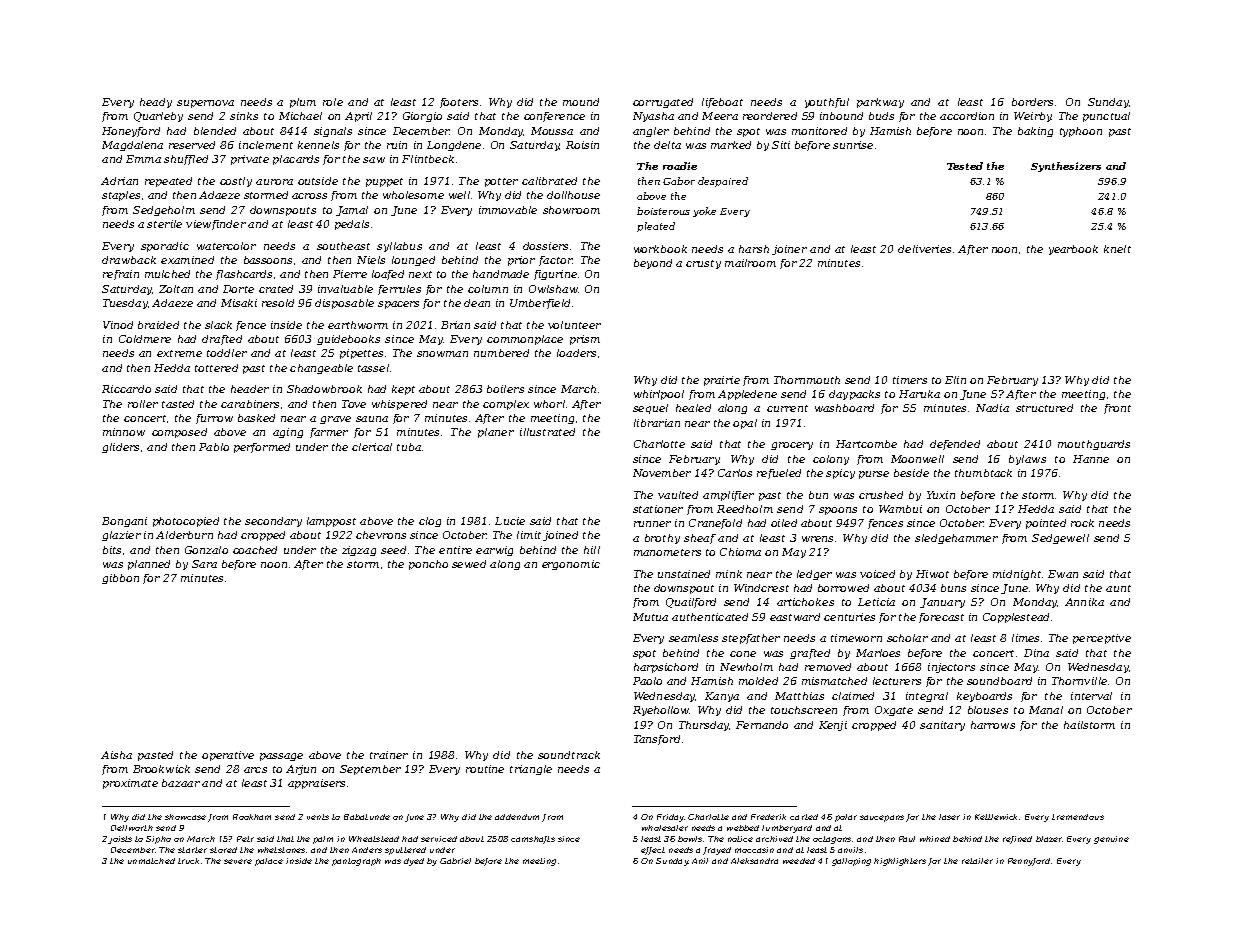  Describe the element at coordinates (214, 447) in the screenshot. I see `Pablo` at that location.
